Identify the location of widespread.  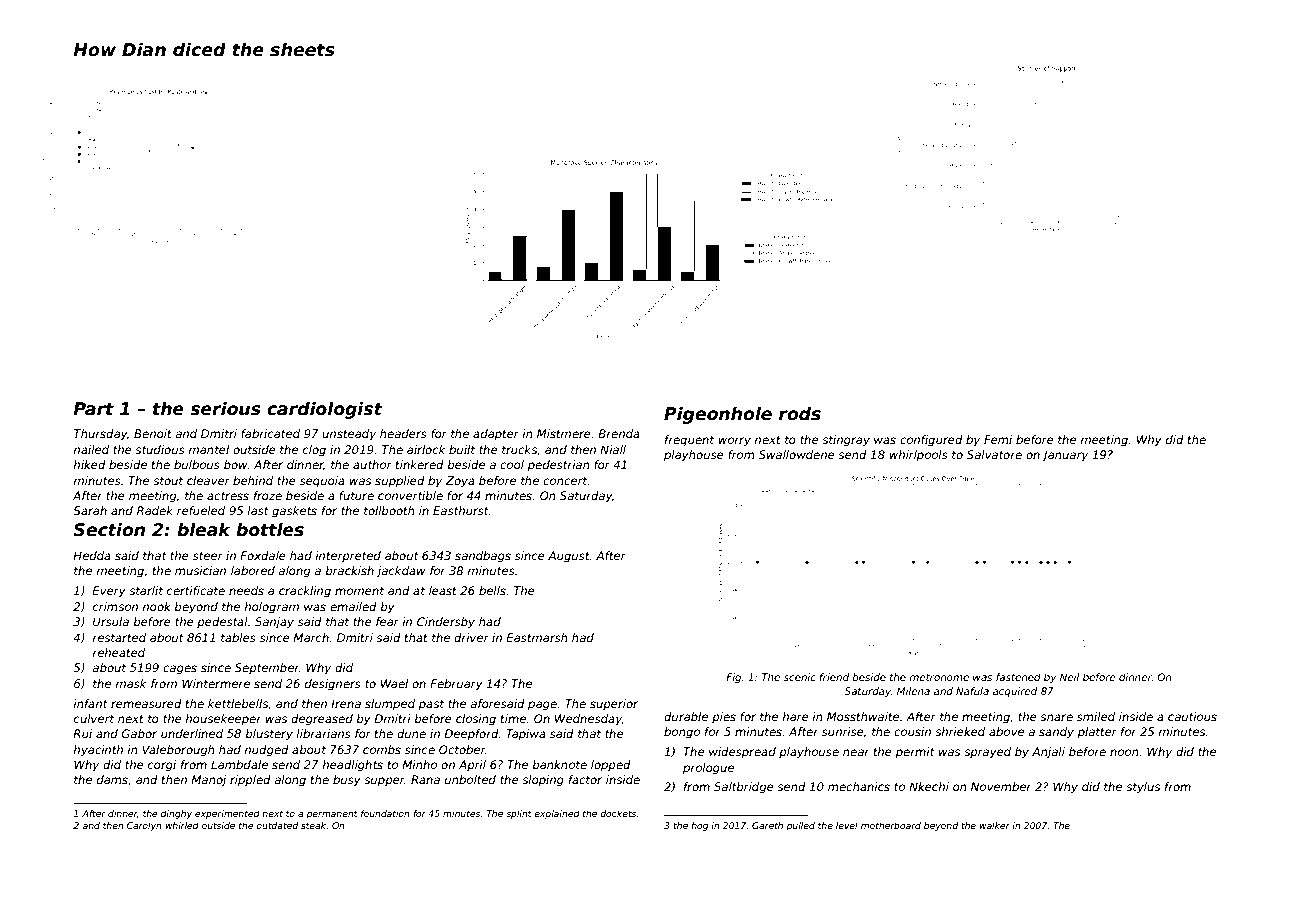
(742, 753).
